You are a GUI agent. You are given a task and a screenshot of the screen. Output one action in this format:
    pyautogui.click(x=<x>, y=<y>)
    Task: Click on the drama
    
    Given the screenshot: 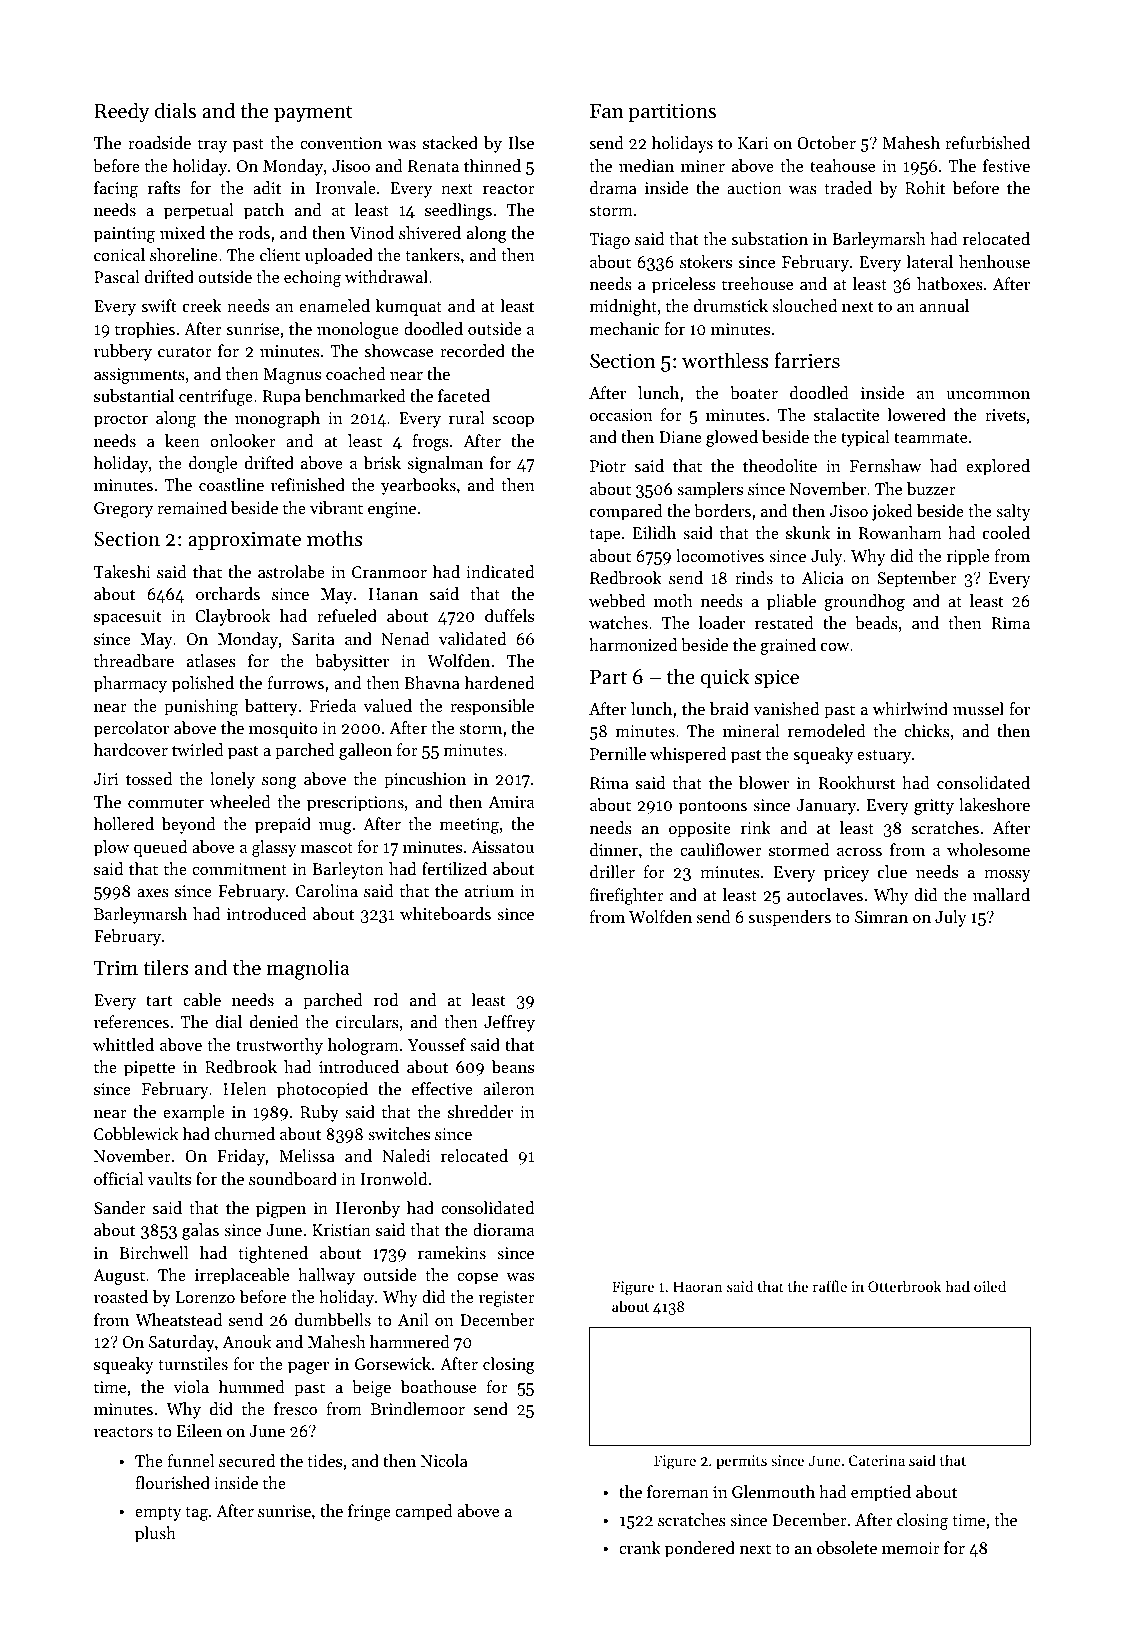 What is the action you would take?
    pyautogui.click(x=613, y=187)
